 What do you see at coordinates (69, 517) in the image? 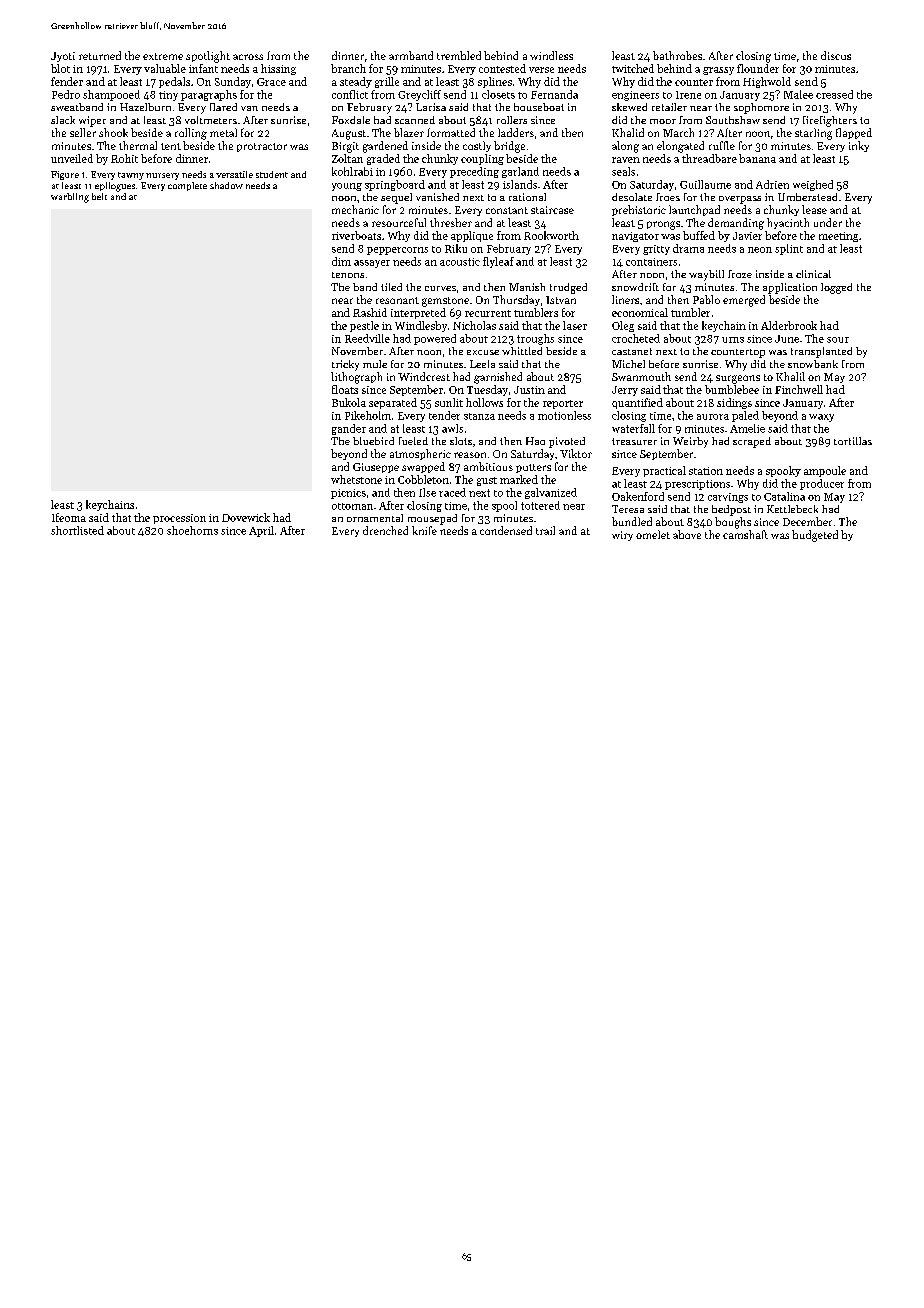
I see `Ifeoma` at bounding box center [69, 517].
